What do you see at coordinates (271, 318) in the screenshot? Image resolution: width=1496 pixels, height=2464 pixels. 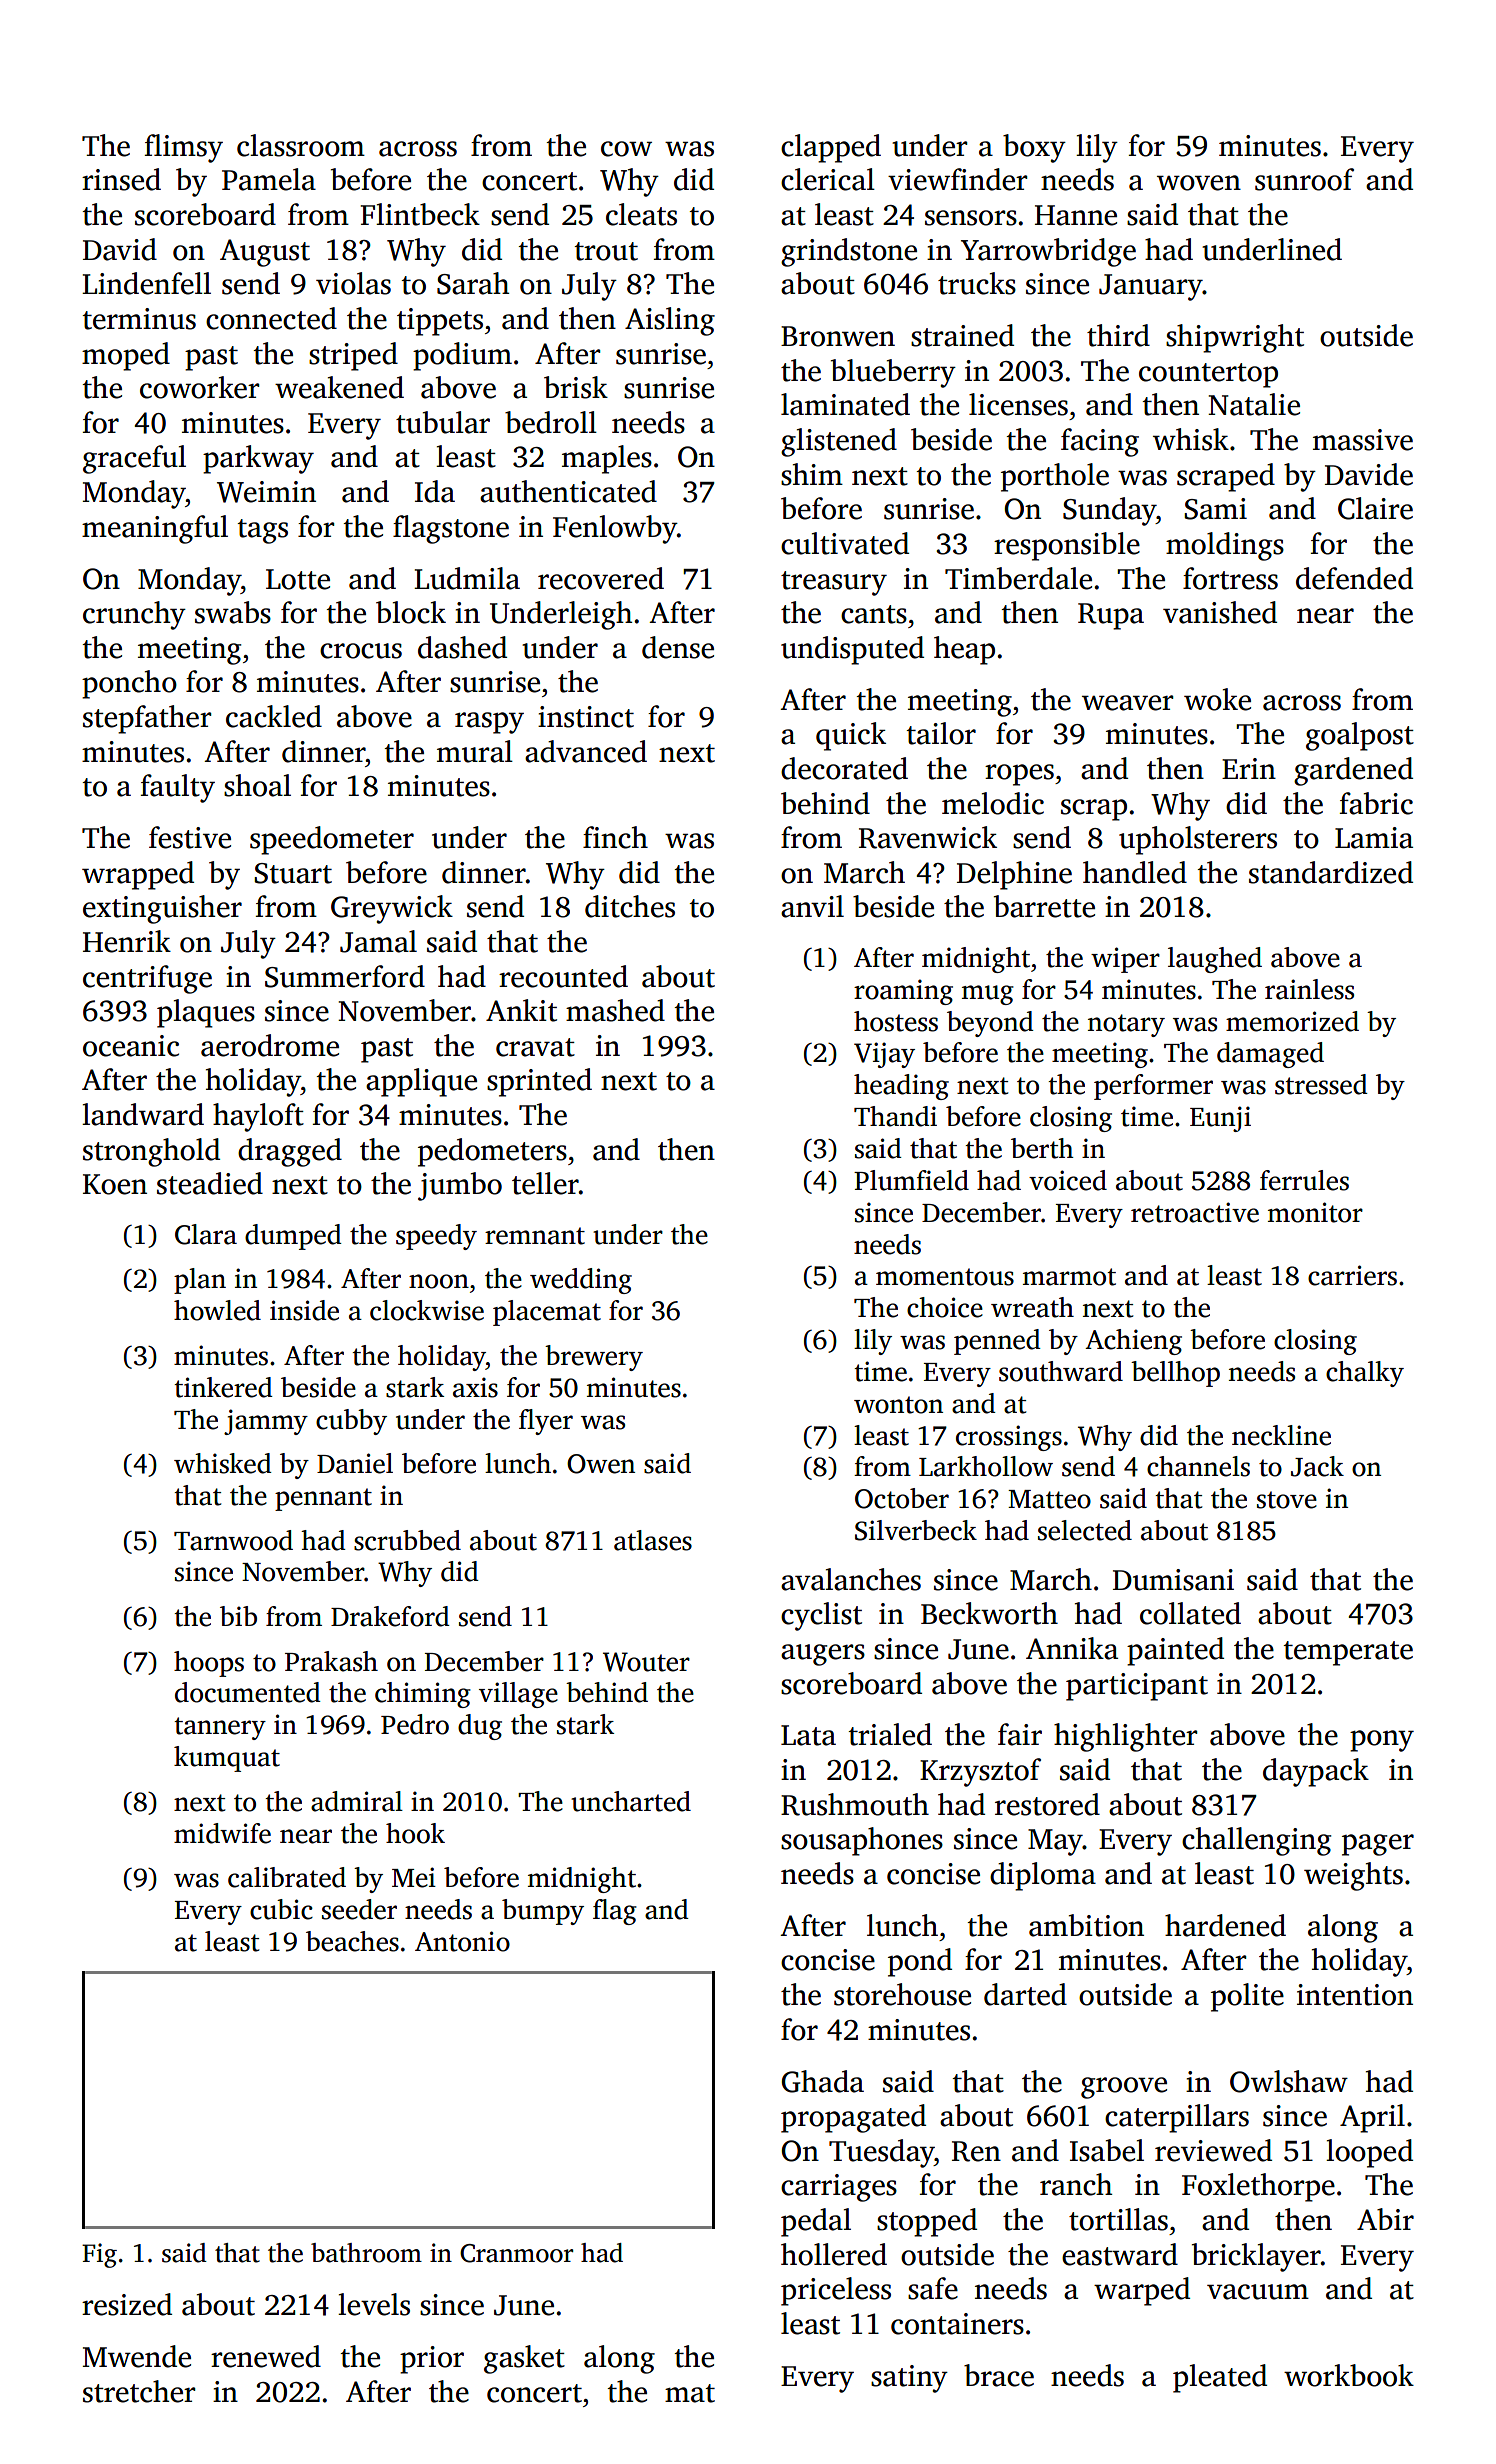 I see `connected` at bounding box center [271, 318].
